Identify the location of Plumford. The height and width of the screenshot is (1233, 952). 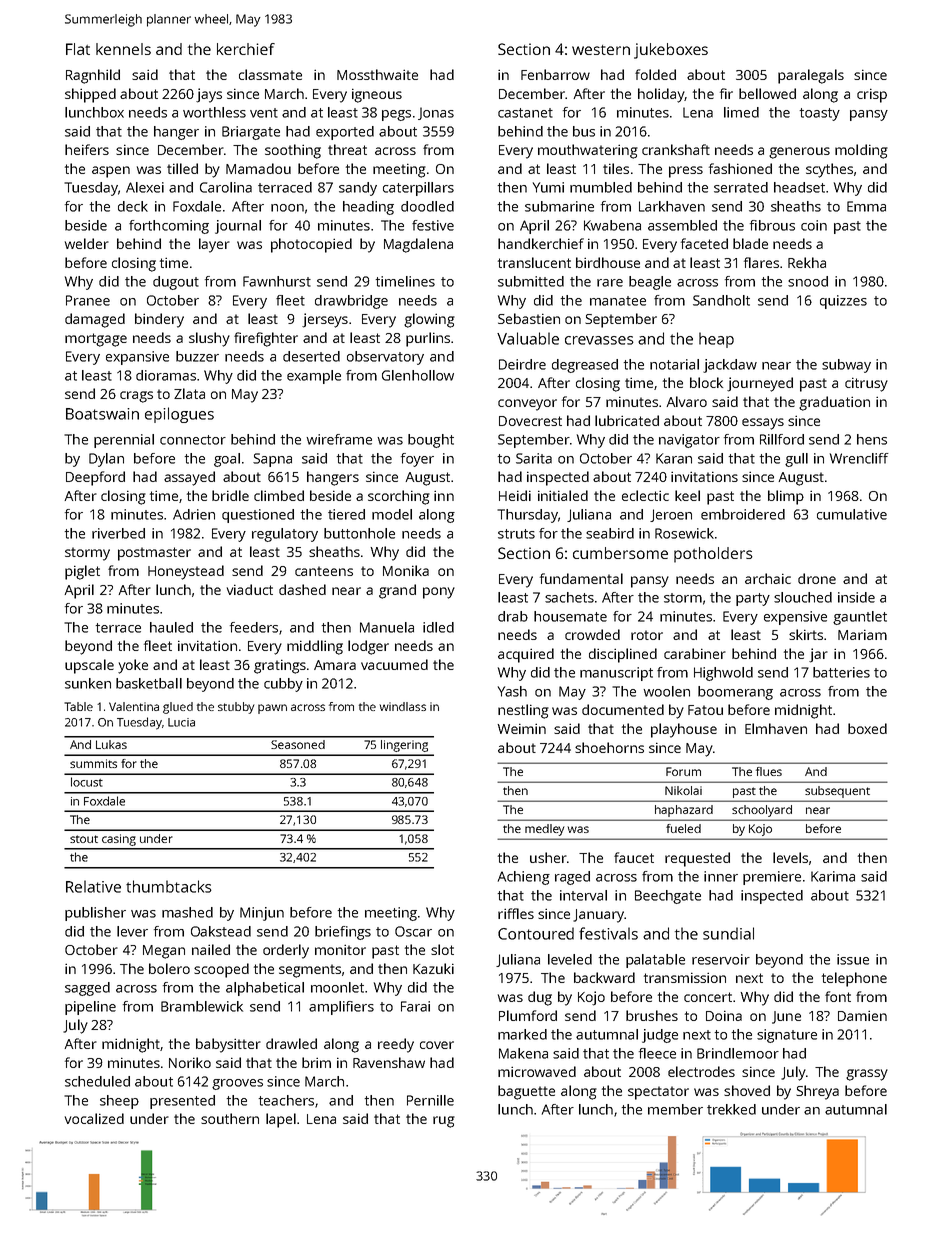
(528, 1015).
